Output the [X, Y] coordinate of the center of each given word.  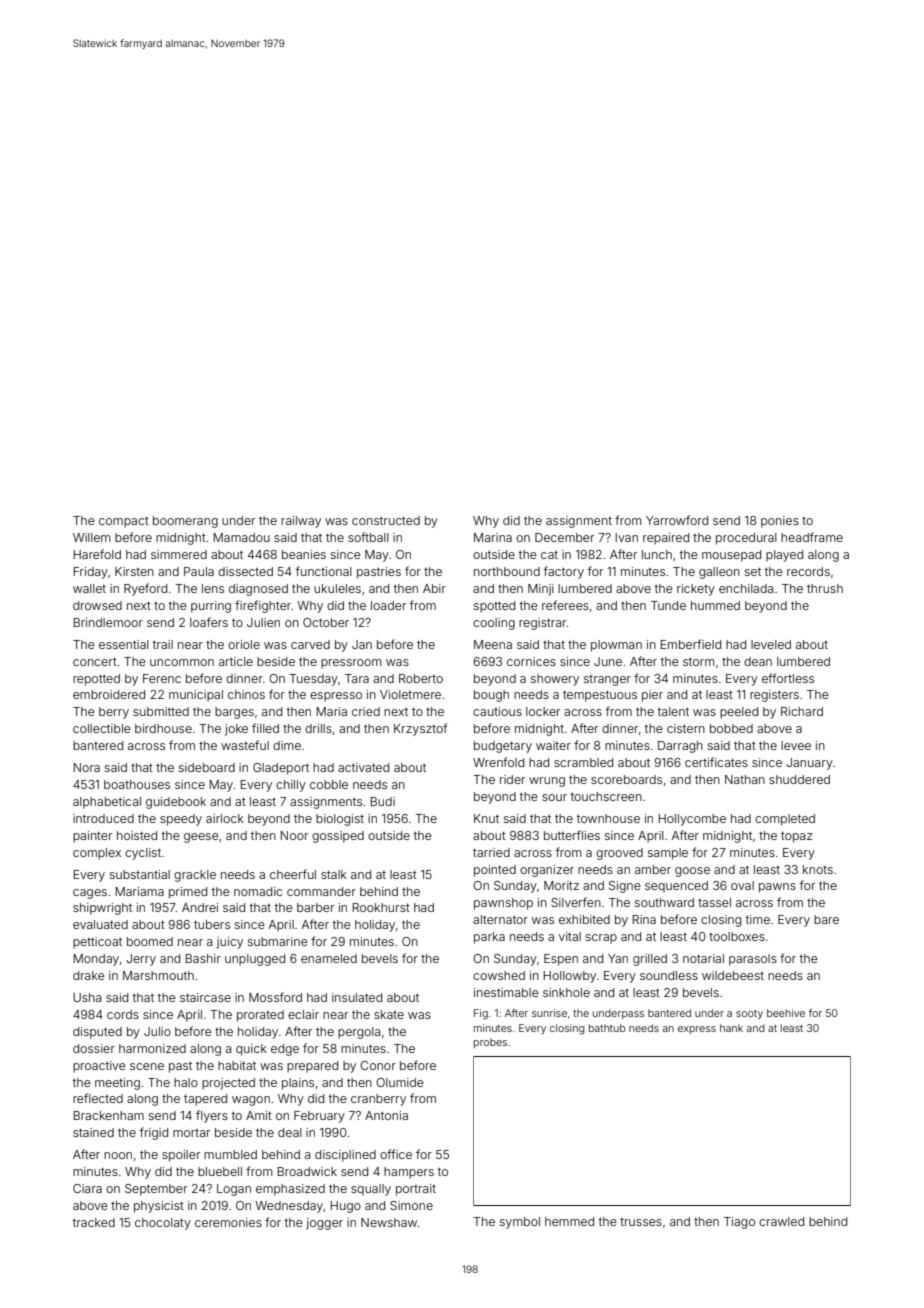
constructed [386, 520]
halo [186, 1082]
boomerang [185, 522]
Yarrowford [677, 520]
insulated [357, 997]
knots [818, 869]
